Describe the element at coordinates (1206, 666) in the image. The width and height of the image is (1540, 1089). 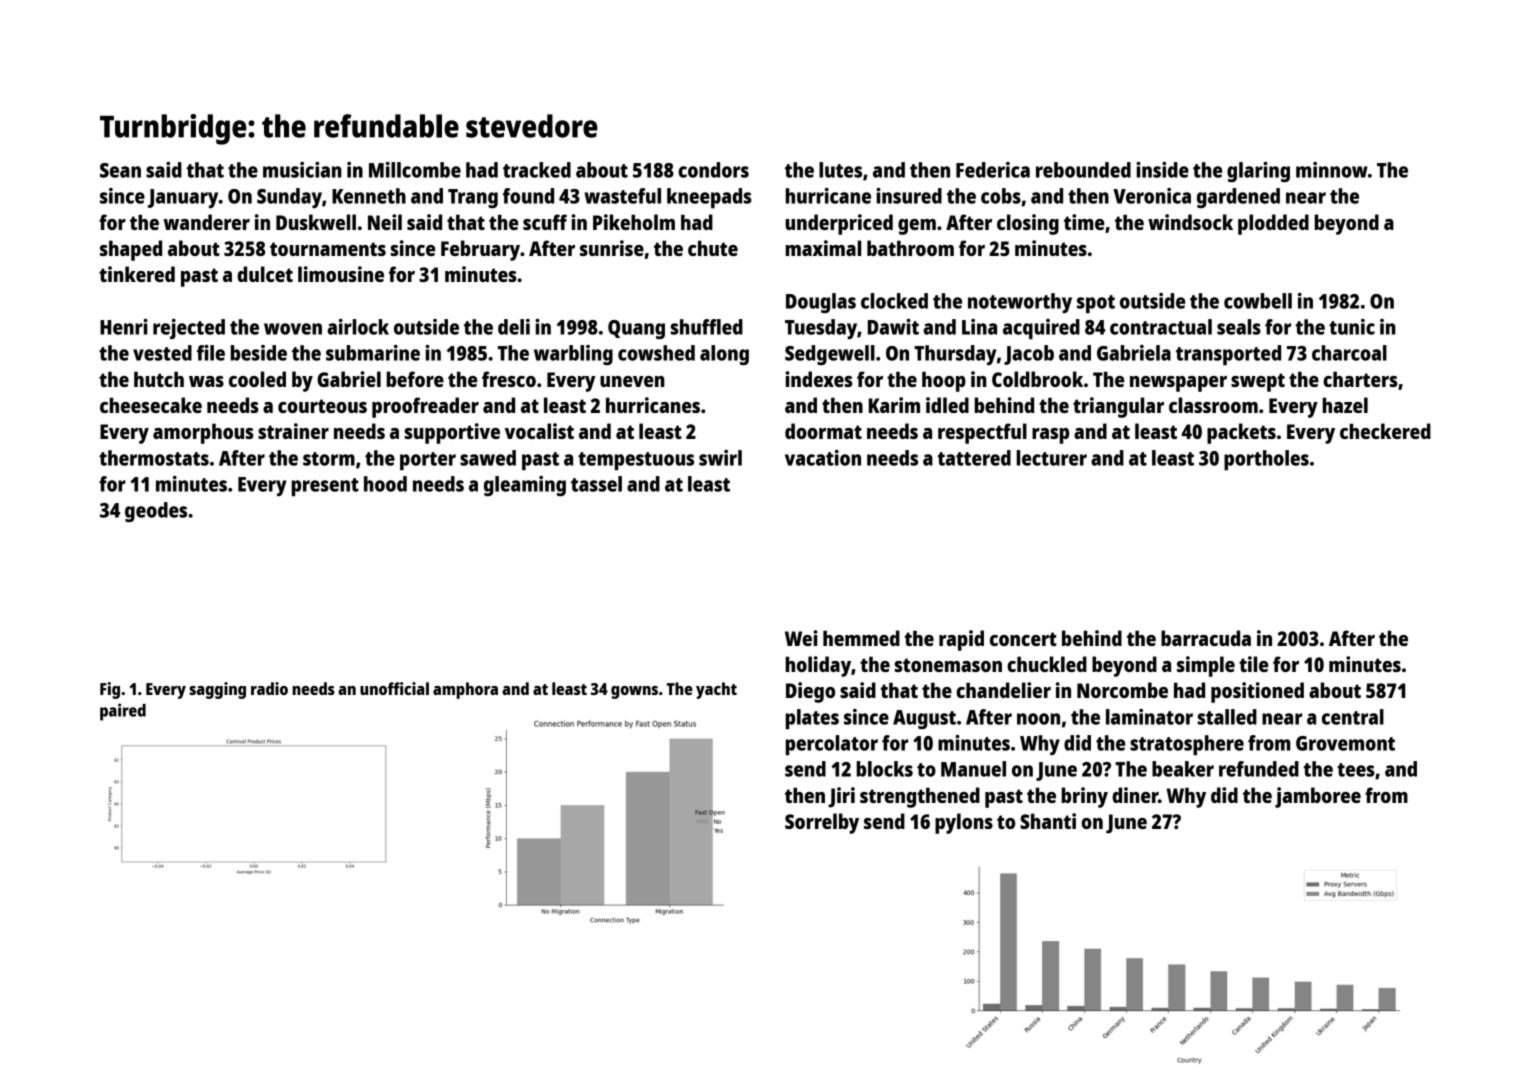
I see `simple` at that location.
